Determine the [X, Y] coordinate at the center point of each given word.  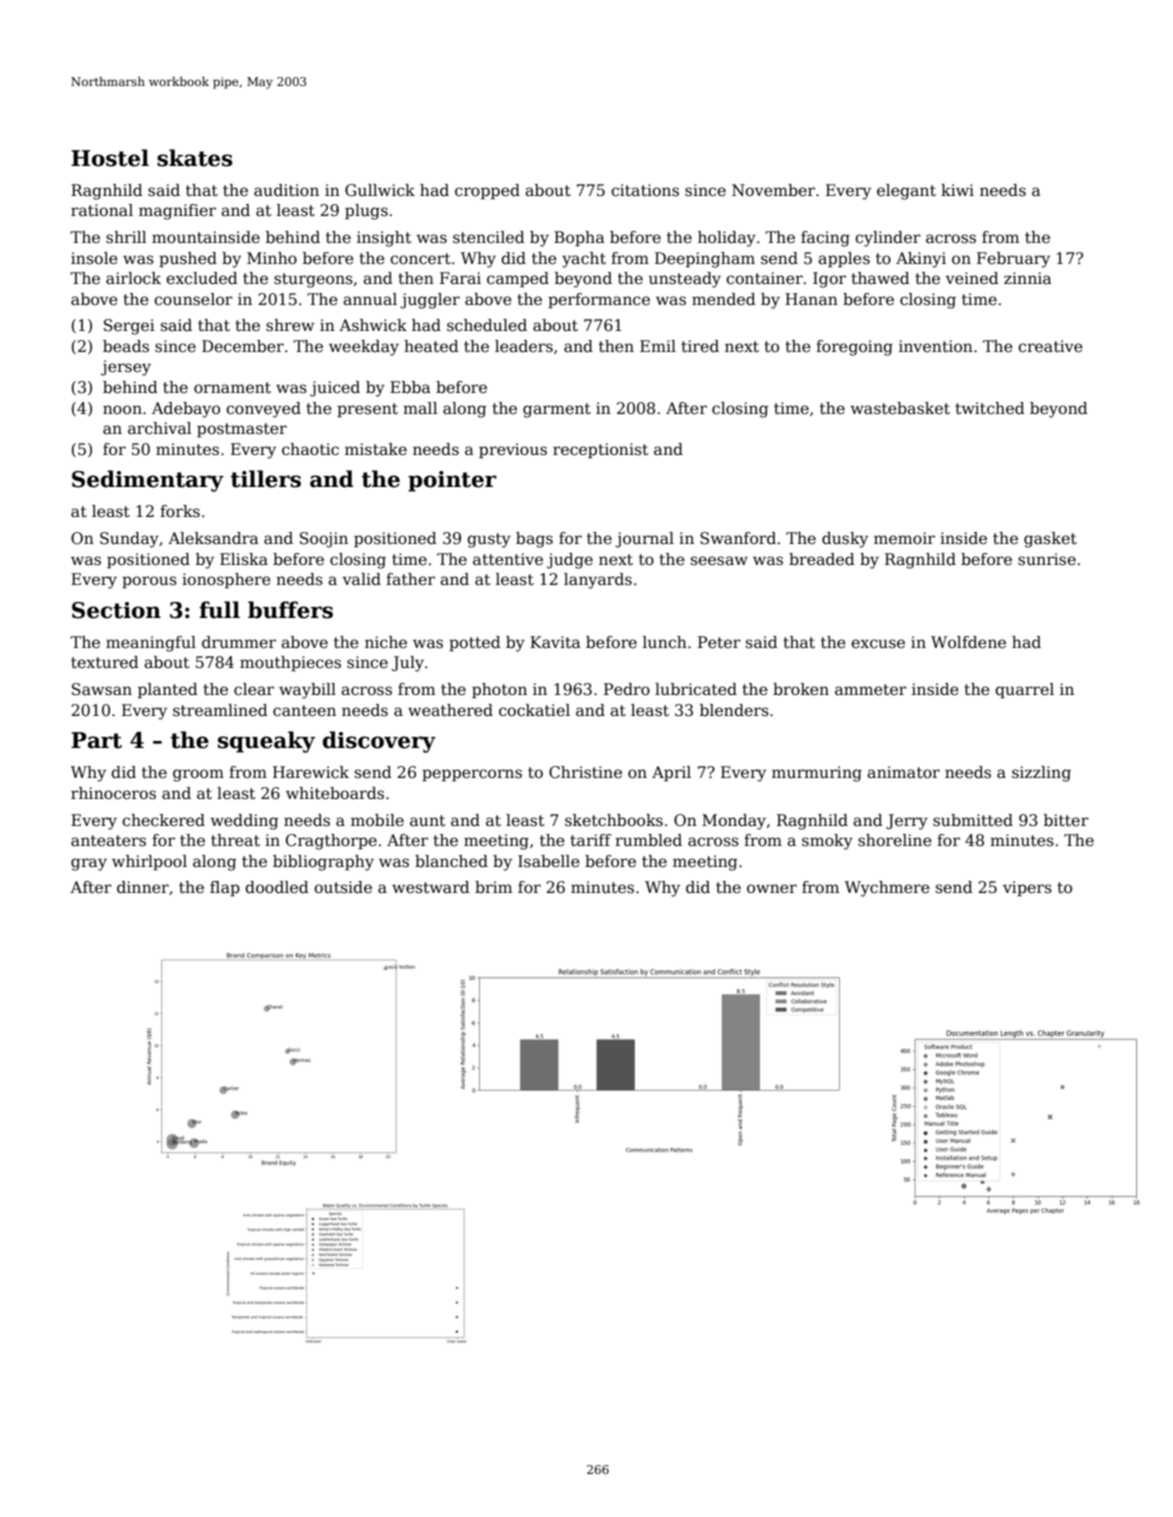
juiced [335, 389]
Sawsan [102, 689]
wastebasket [900, 408]
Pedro [627, 689]
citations [645, 190]
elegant [906, 192]
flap [225, 888]
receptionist [600, 450]
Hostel [110, 158]
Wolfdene [968, 642]
